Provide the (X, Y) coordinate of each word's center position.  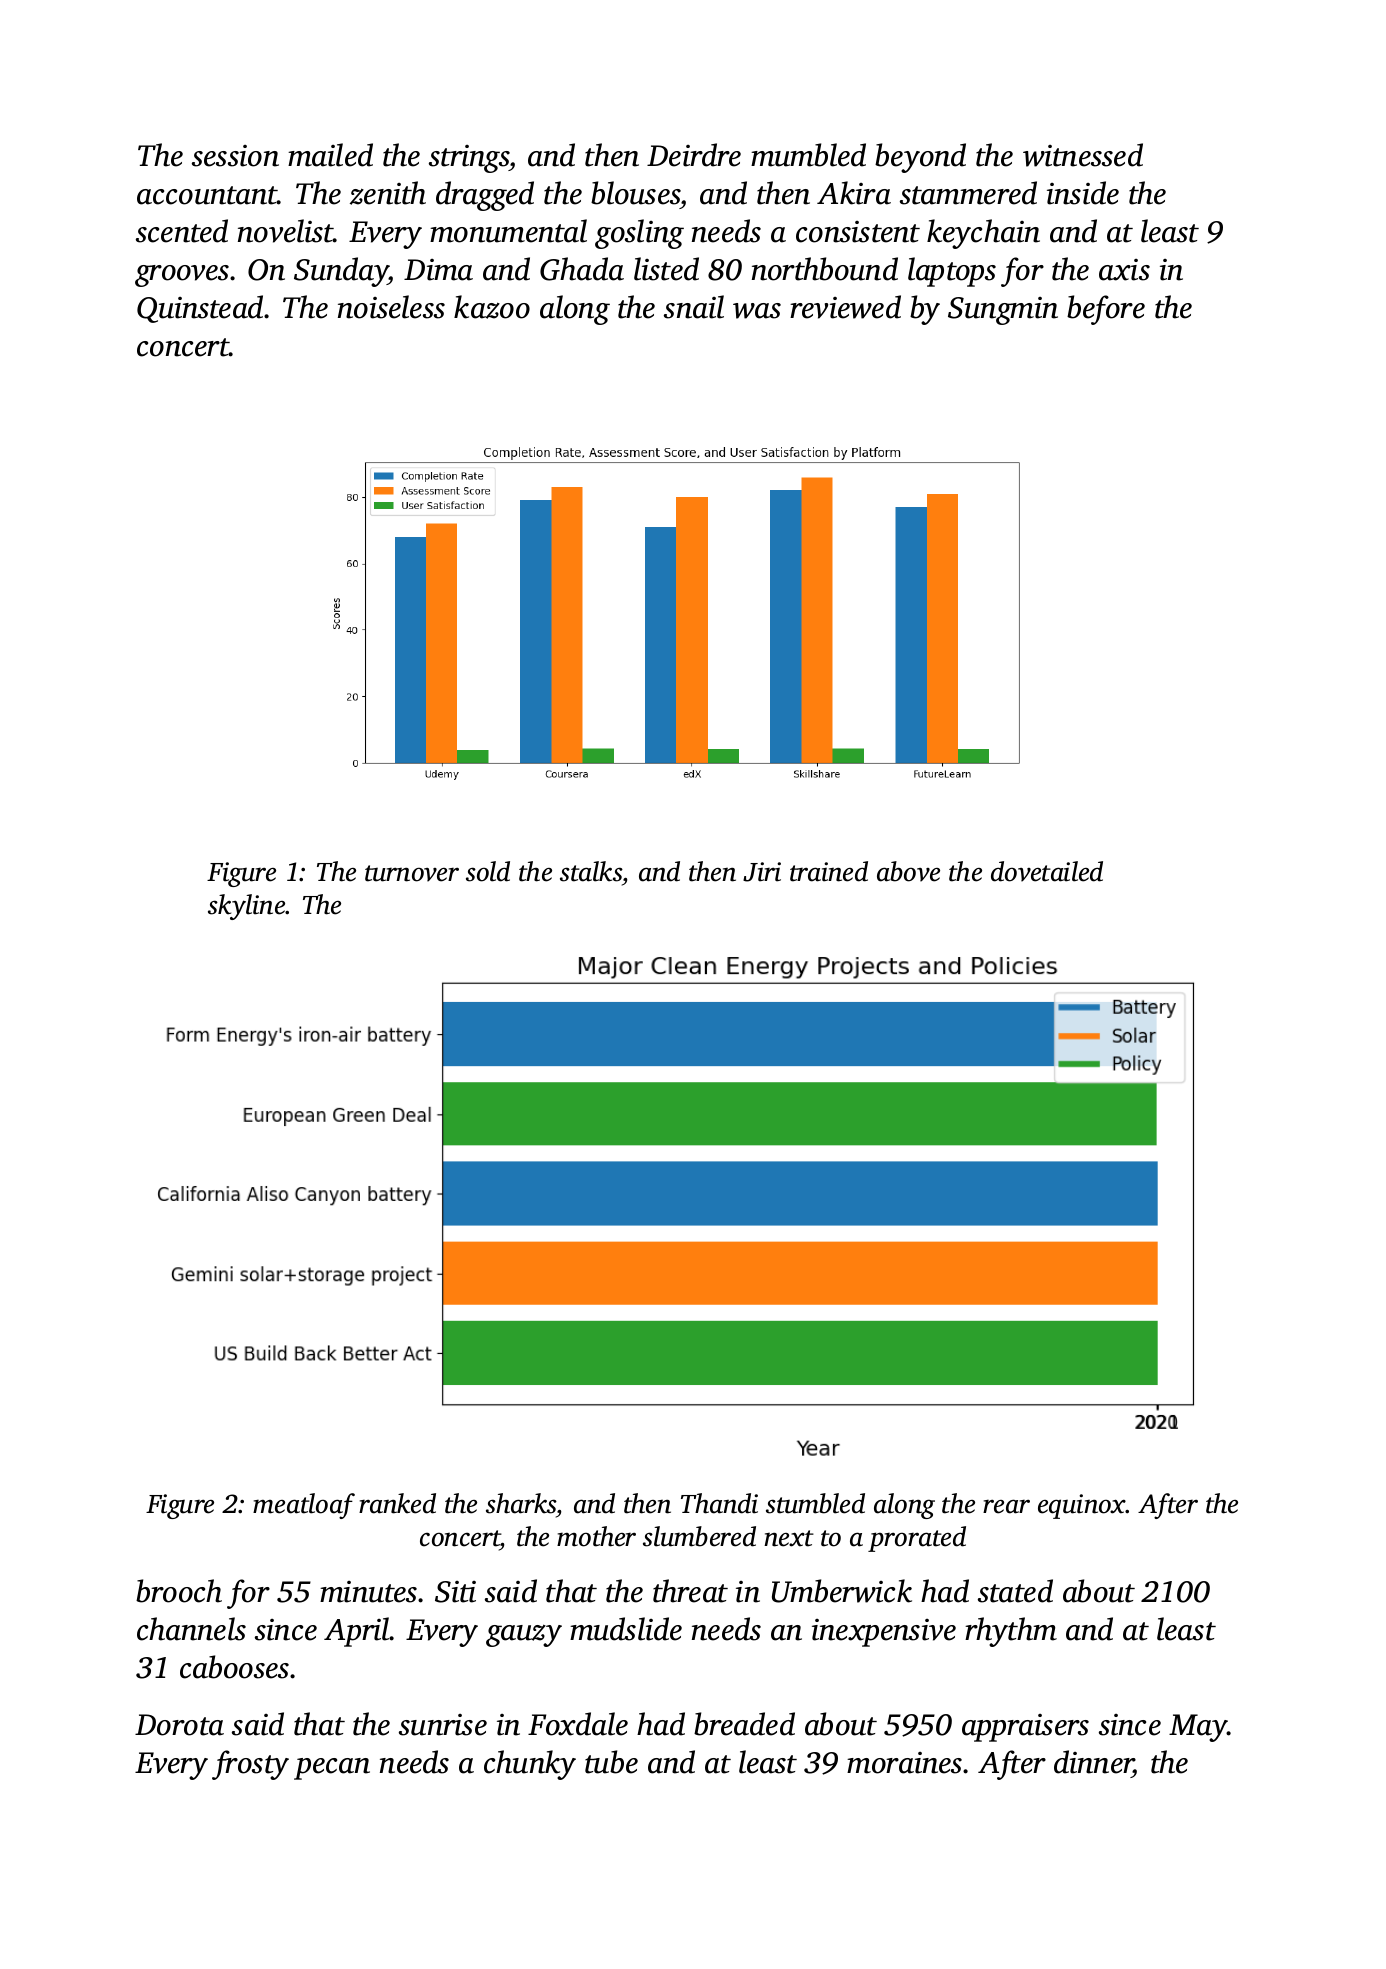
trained (829, 871)
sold (488, 871)
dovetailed (1047, 871)
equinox (1082, 1506)
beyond (920, 158)
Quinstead (200, 309)
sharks (521, 1503)
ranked (397, 1503)
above (908, 871)
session (235, 156)
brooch (179, 1591)
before (1106, 310)
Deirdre (694, 155)
